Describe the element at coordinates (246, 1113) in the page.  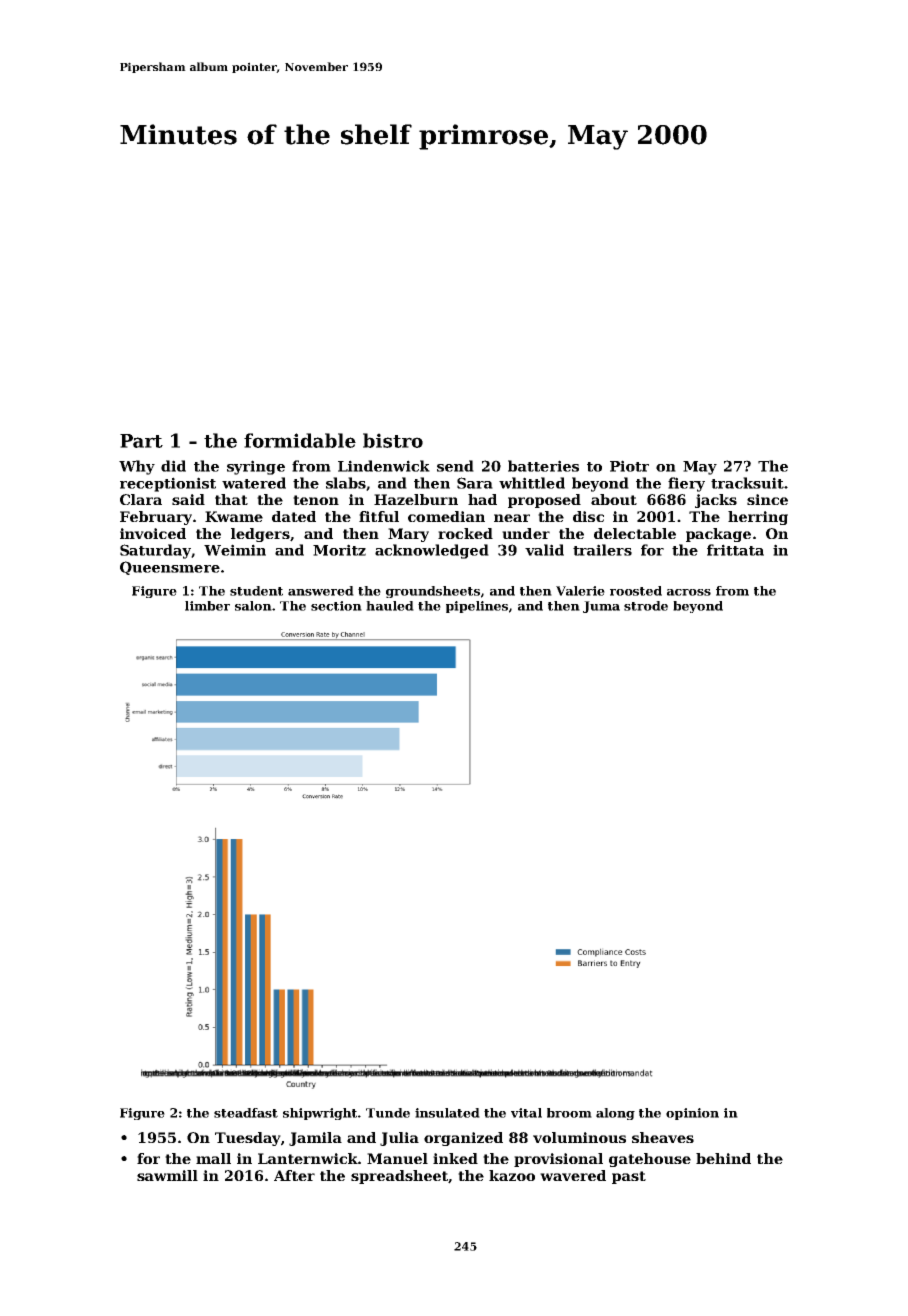
I see `steadfast` at that location.
